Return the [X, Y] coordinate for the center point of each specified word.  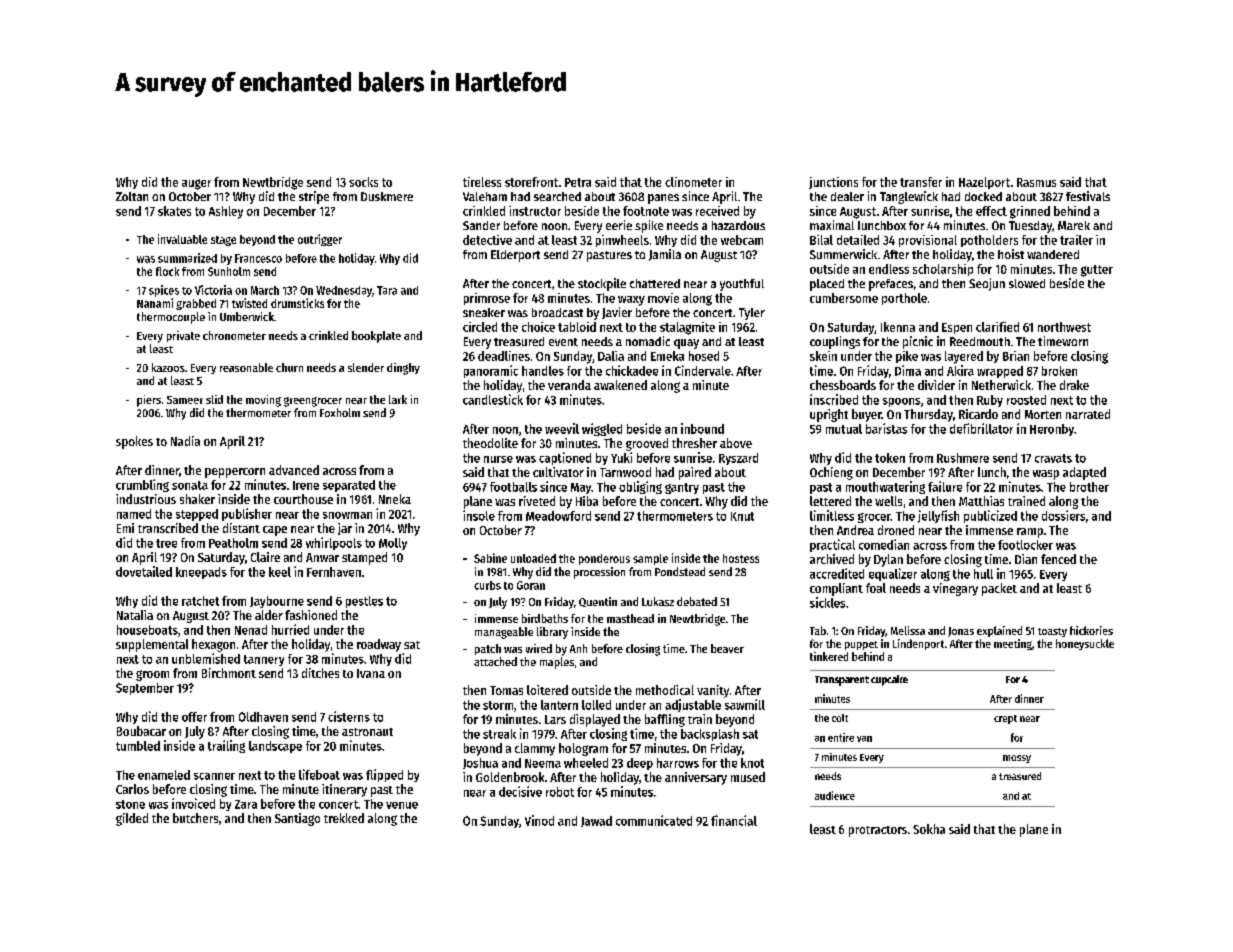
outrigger [320, 240]
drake [1074, 385]
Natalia [135, 615]
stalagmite [687, 328]
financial [734, 820]
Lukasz [658, 601]
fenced [1058, 559]
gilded [132, 819]
